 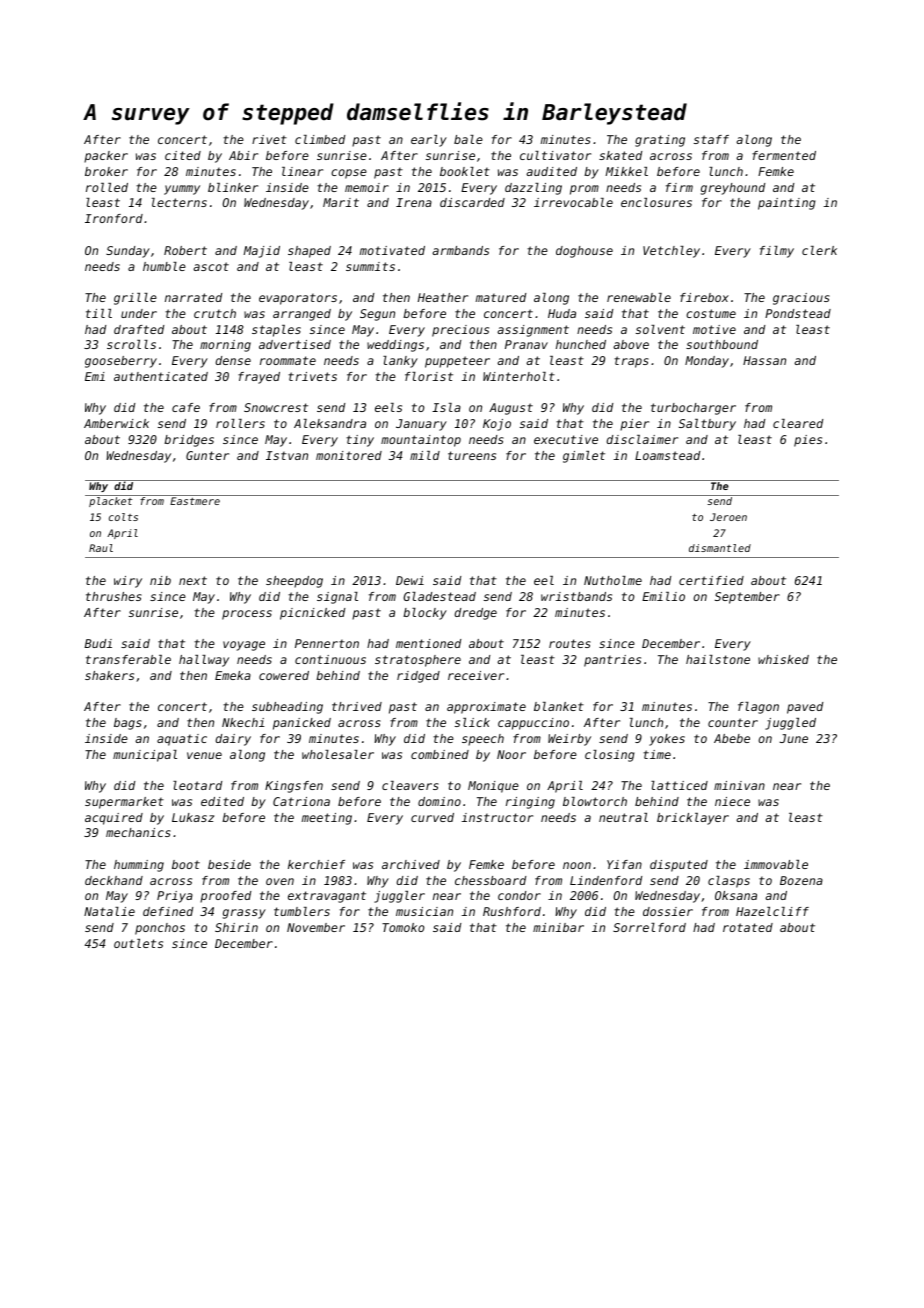 What do you see at coordinates (236, 927) in the screenshot?
I see `Shirin` at bounding box center [236, 927].
